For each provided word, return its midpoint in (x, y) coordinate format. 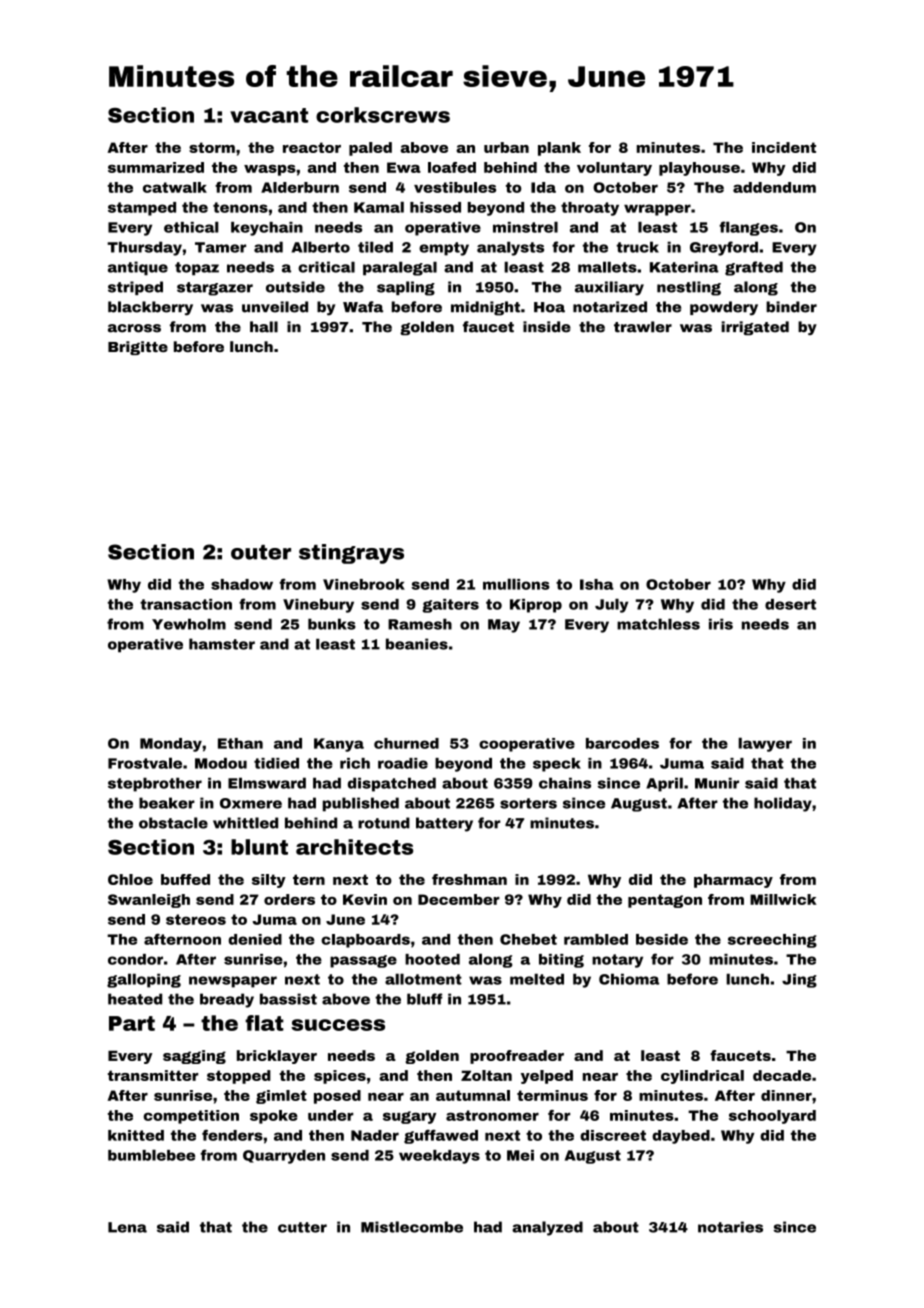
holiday (783, 804)
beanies (417, 644)
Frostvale (145, 763)
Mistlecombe (412, 1227)
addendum (774, 187)
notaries (730, 1227)
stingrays (351, 554)
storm (212, 147)
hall (264, 327)
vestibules (455, 187)
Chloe (130, 879)
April (664, 784)
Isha (597, 584)
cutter (302, 1227)
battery (444, 824)
